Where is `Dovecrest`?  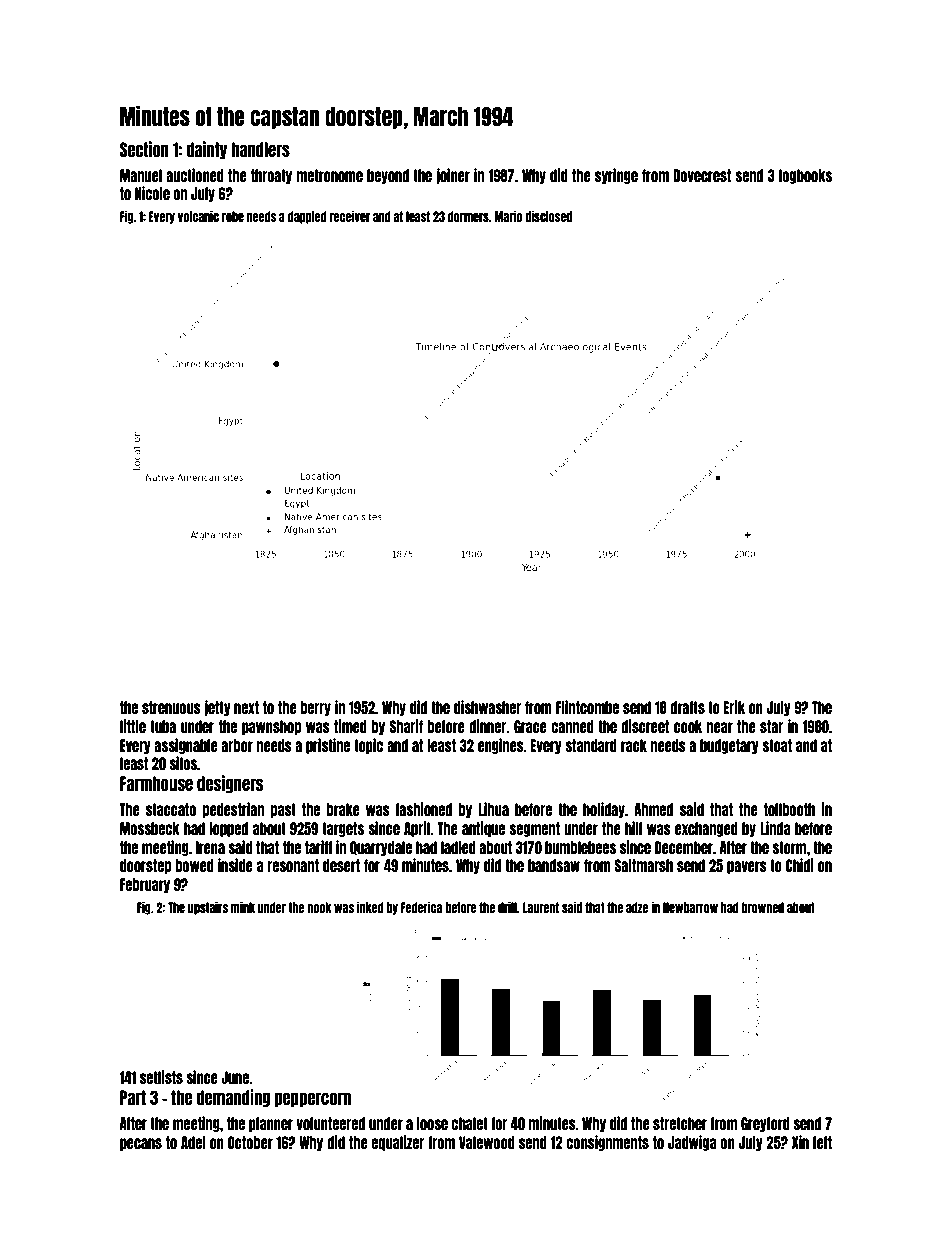
Dovecrest is located at coordinates (702, 175).
